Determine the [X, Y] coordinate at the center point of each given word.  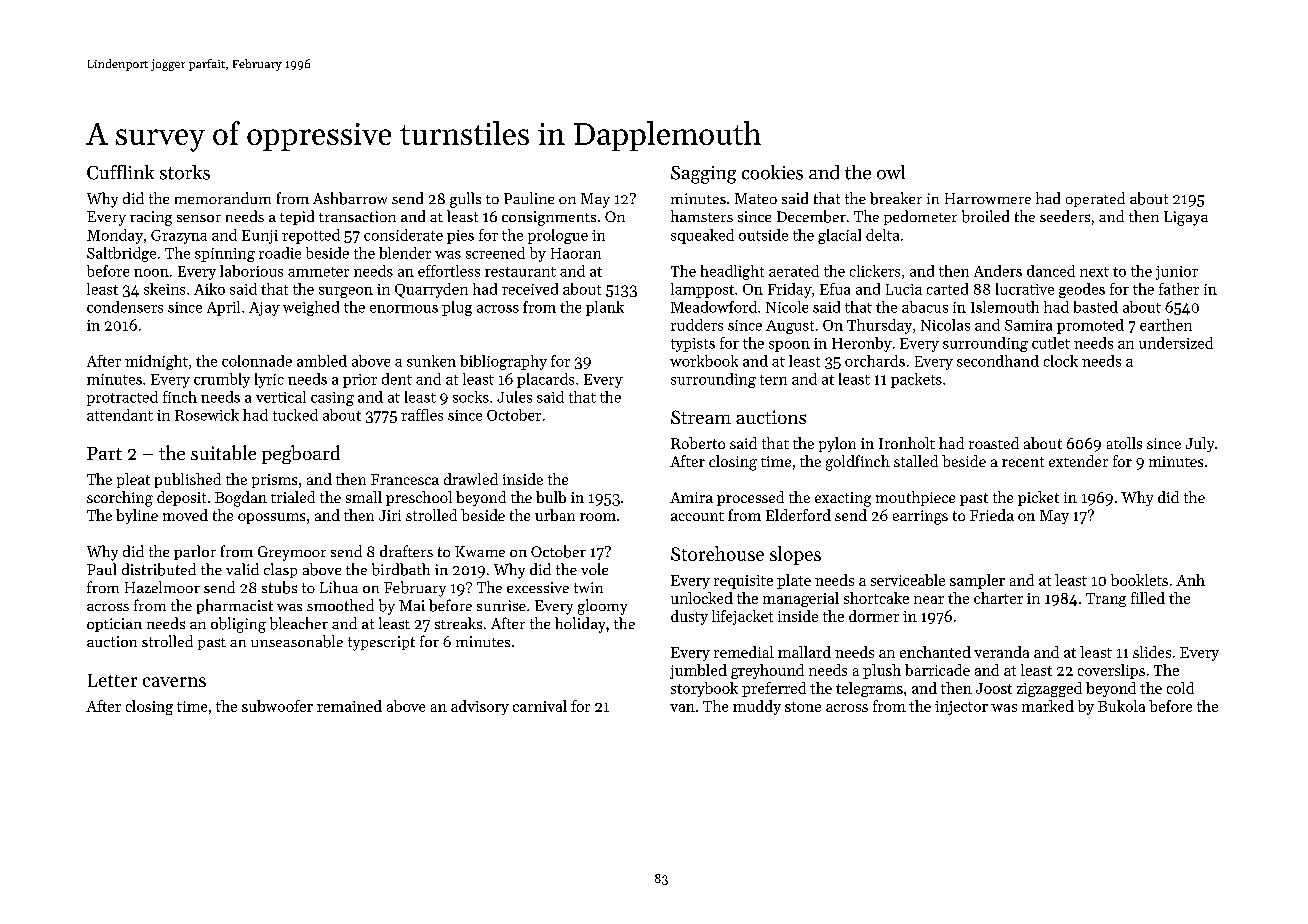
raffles [422, 415]
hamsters [702, 216]
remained [349, 706]
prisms [274, 481]
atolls [1124, 443]
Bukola [1121, 706]
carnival [540, 706]
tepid [297, 217]
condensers [125, 307]
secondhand [998, 361]
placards [545, 380]
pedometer [920, 217]
